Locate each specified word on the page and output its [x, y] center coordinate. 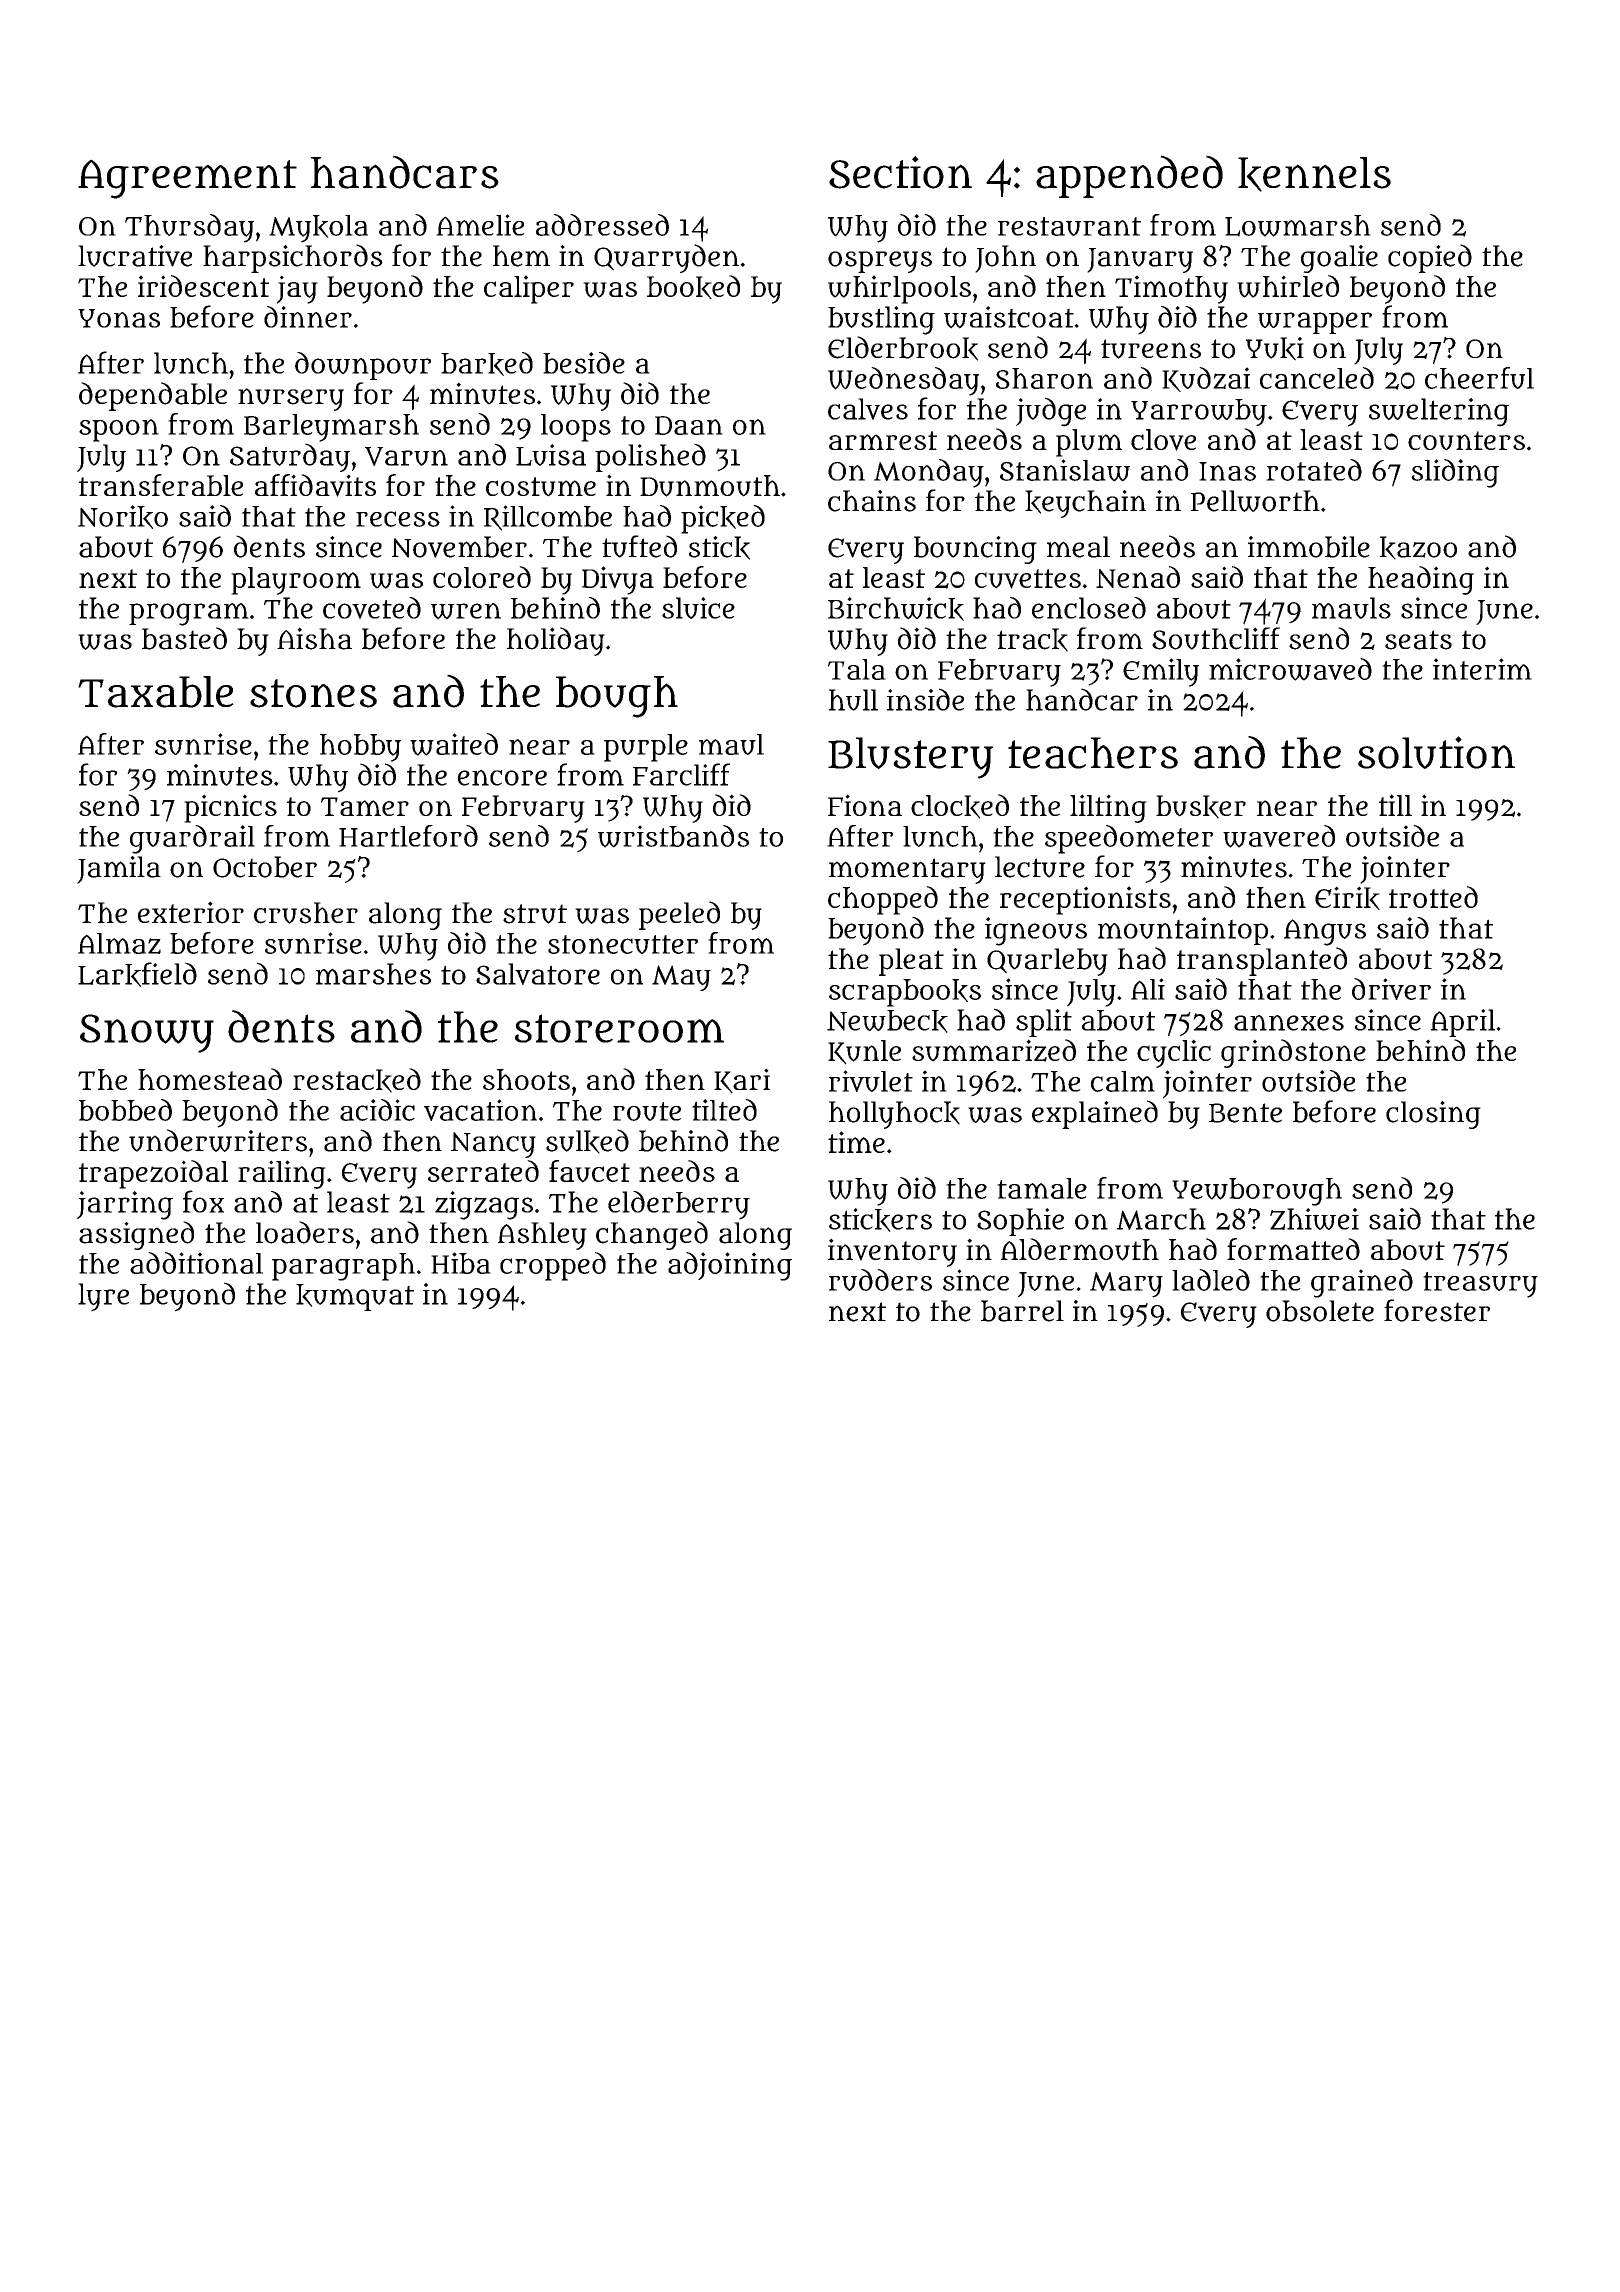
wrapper [1315, 323]
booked [693, 287]
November [459, 547]
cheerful [1479, 378]
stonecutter [623, 944]
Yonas [119, 318]
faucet [589, 1171]
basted [184, 638]
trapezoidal [153, 1174]
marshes [373, 974]
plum [1089, 443]
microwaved [1290, 669]
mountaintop [1183, 931]
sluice [698, 608]
